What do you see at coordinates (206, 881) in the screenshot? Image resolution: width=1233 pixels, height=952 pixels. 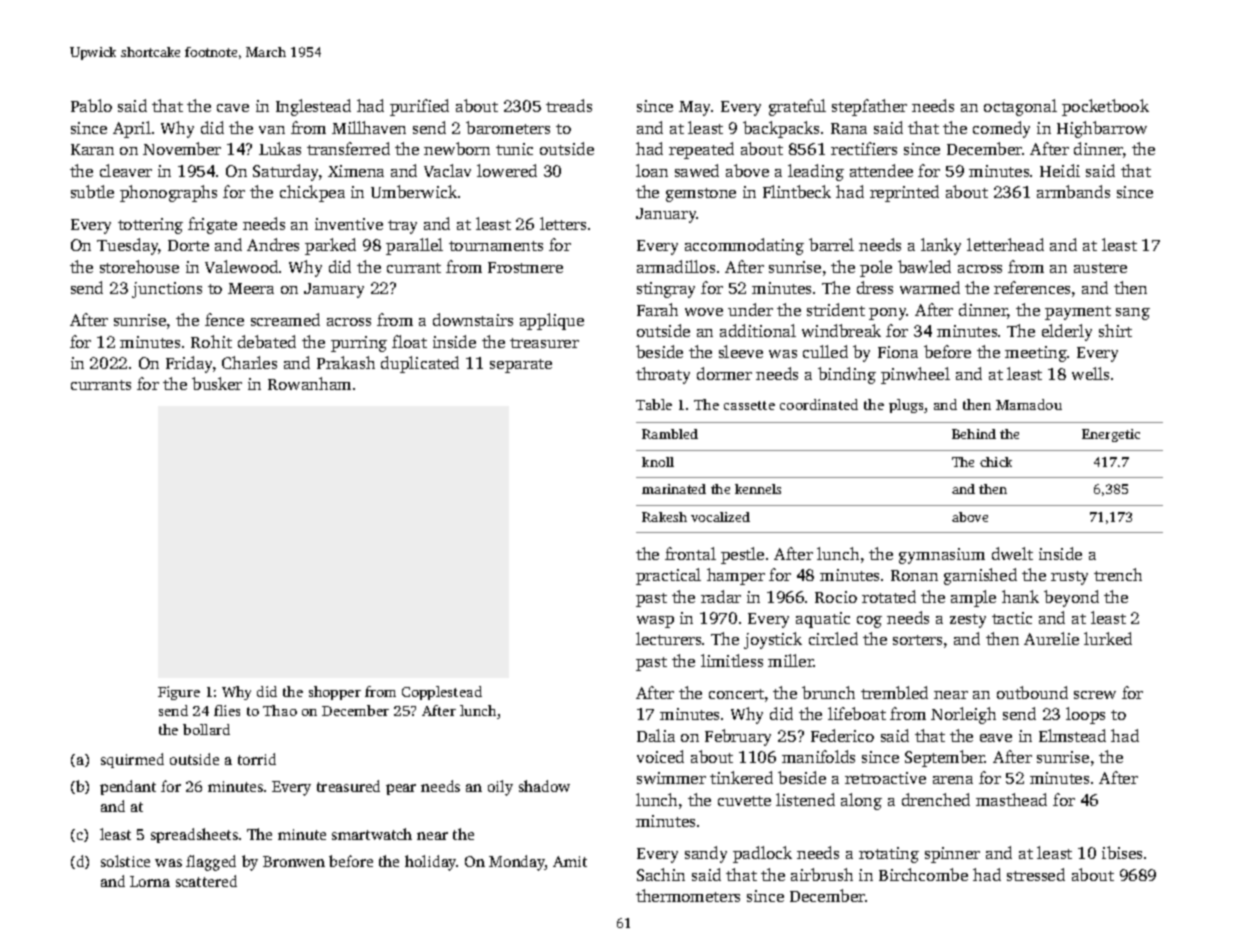 I see `scattered` at bounding box center [206, 881].
